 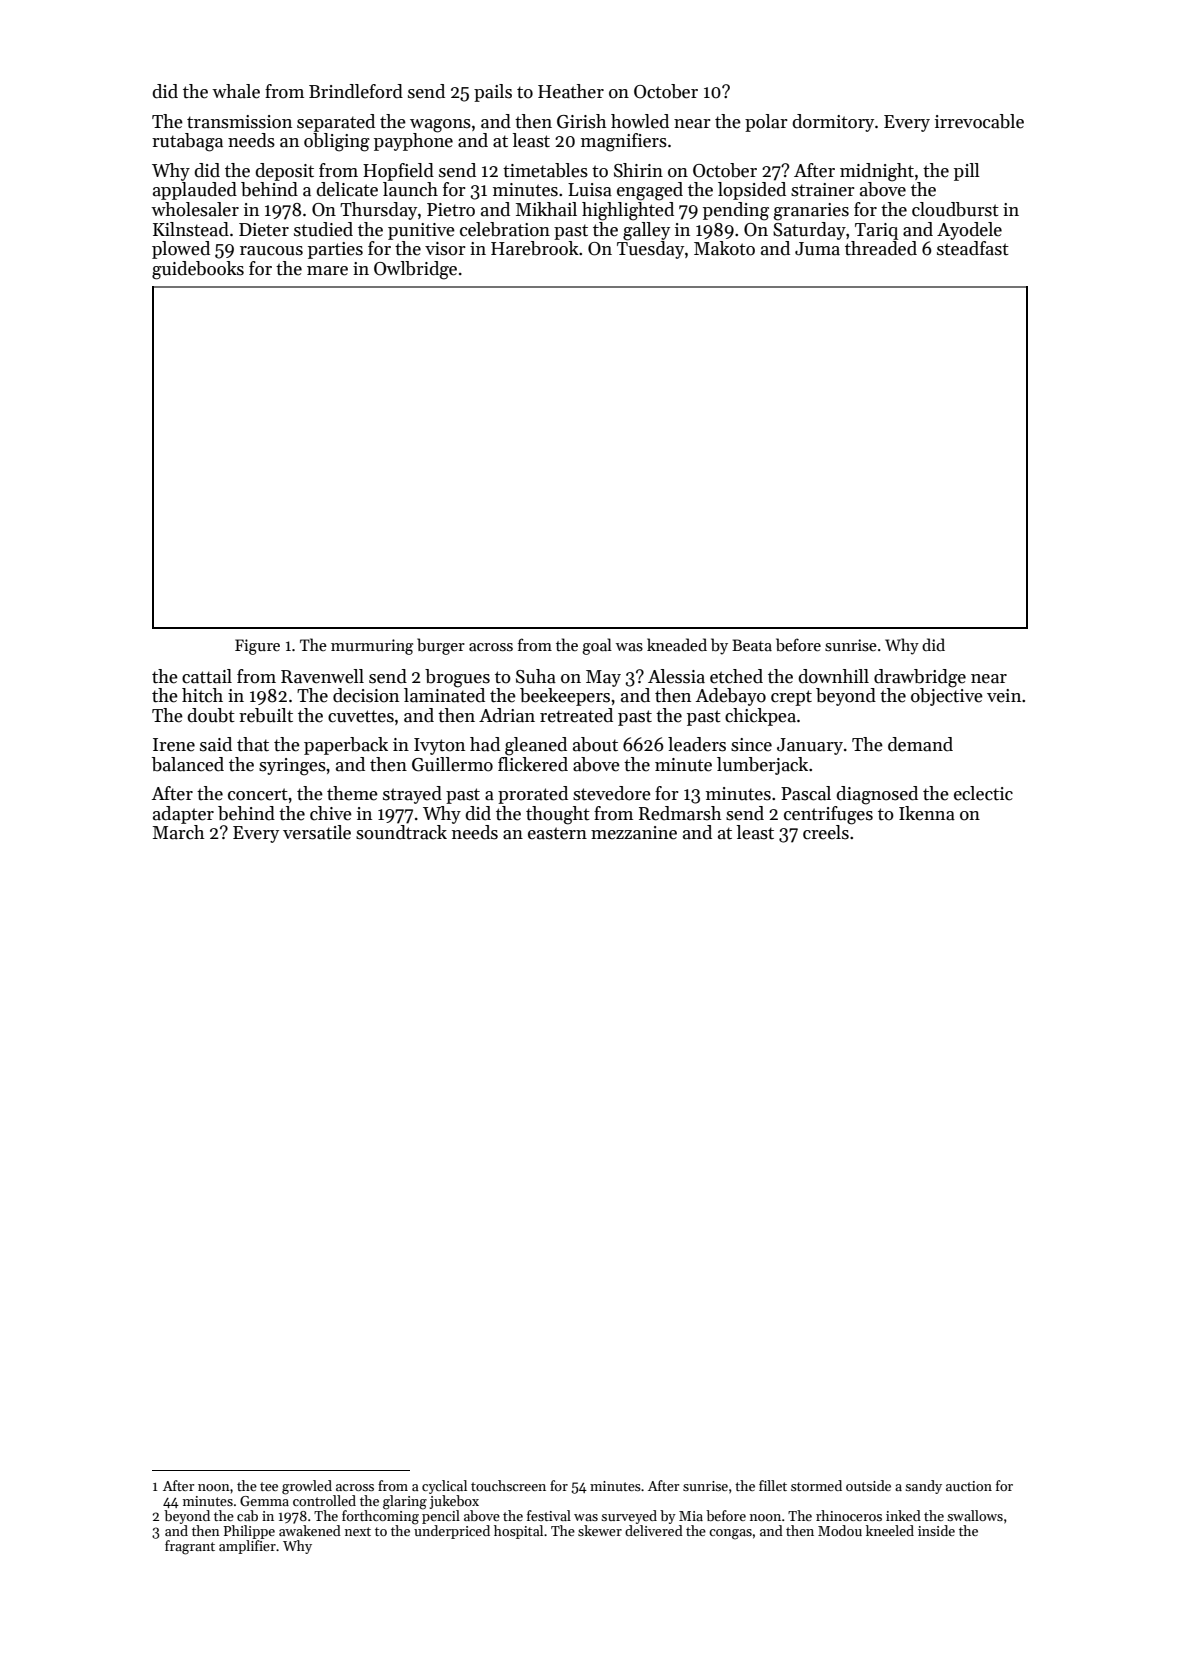 I want to click on downhill, so click(x=833, y=676).
